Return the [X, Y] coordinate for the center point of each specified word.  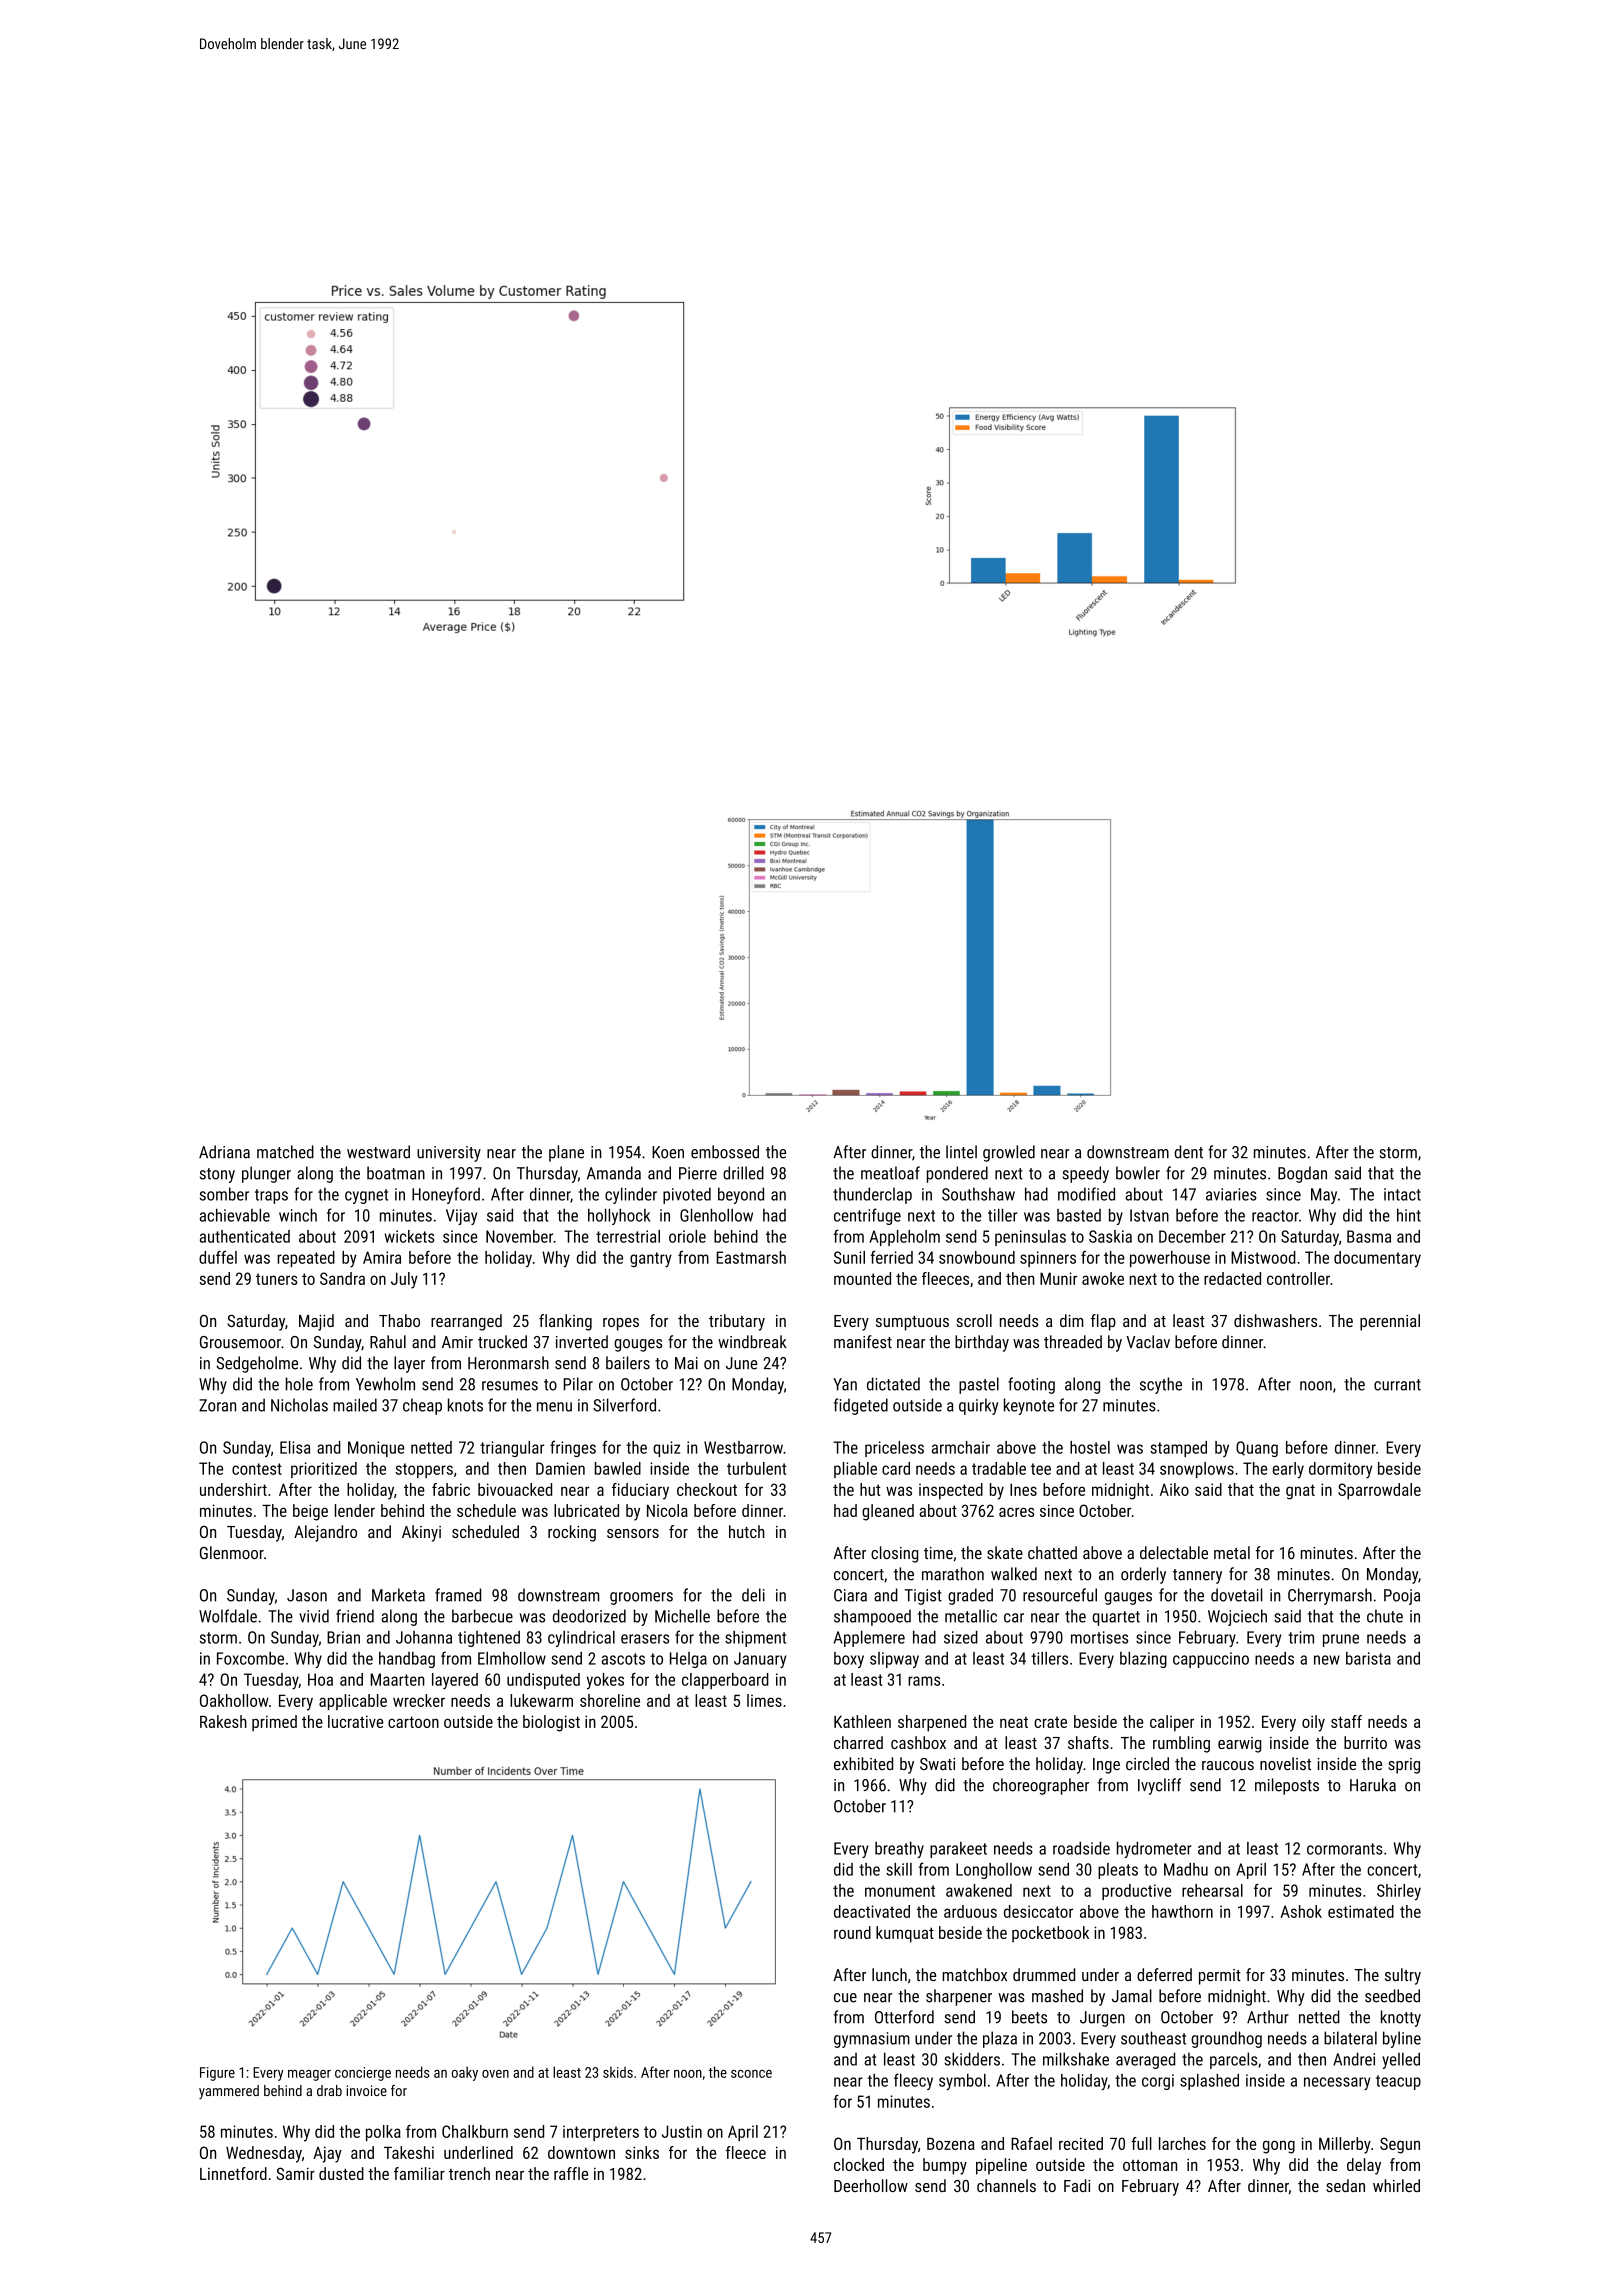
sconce [751, 2074]
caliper [1172, 1723]
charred [858, 1742]
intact [1402, 1194]
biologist [551, 1723]
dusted [341, 2173]
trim [1301, 1637]
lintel [961, 1152]
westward [378, 1152]
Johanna [424, 1637]
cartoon [413, 1722]
